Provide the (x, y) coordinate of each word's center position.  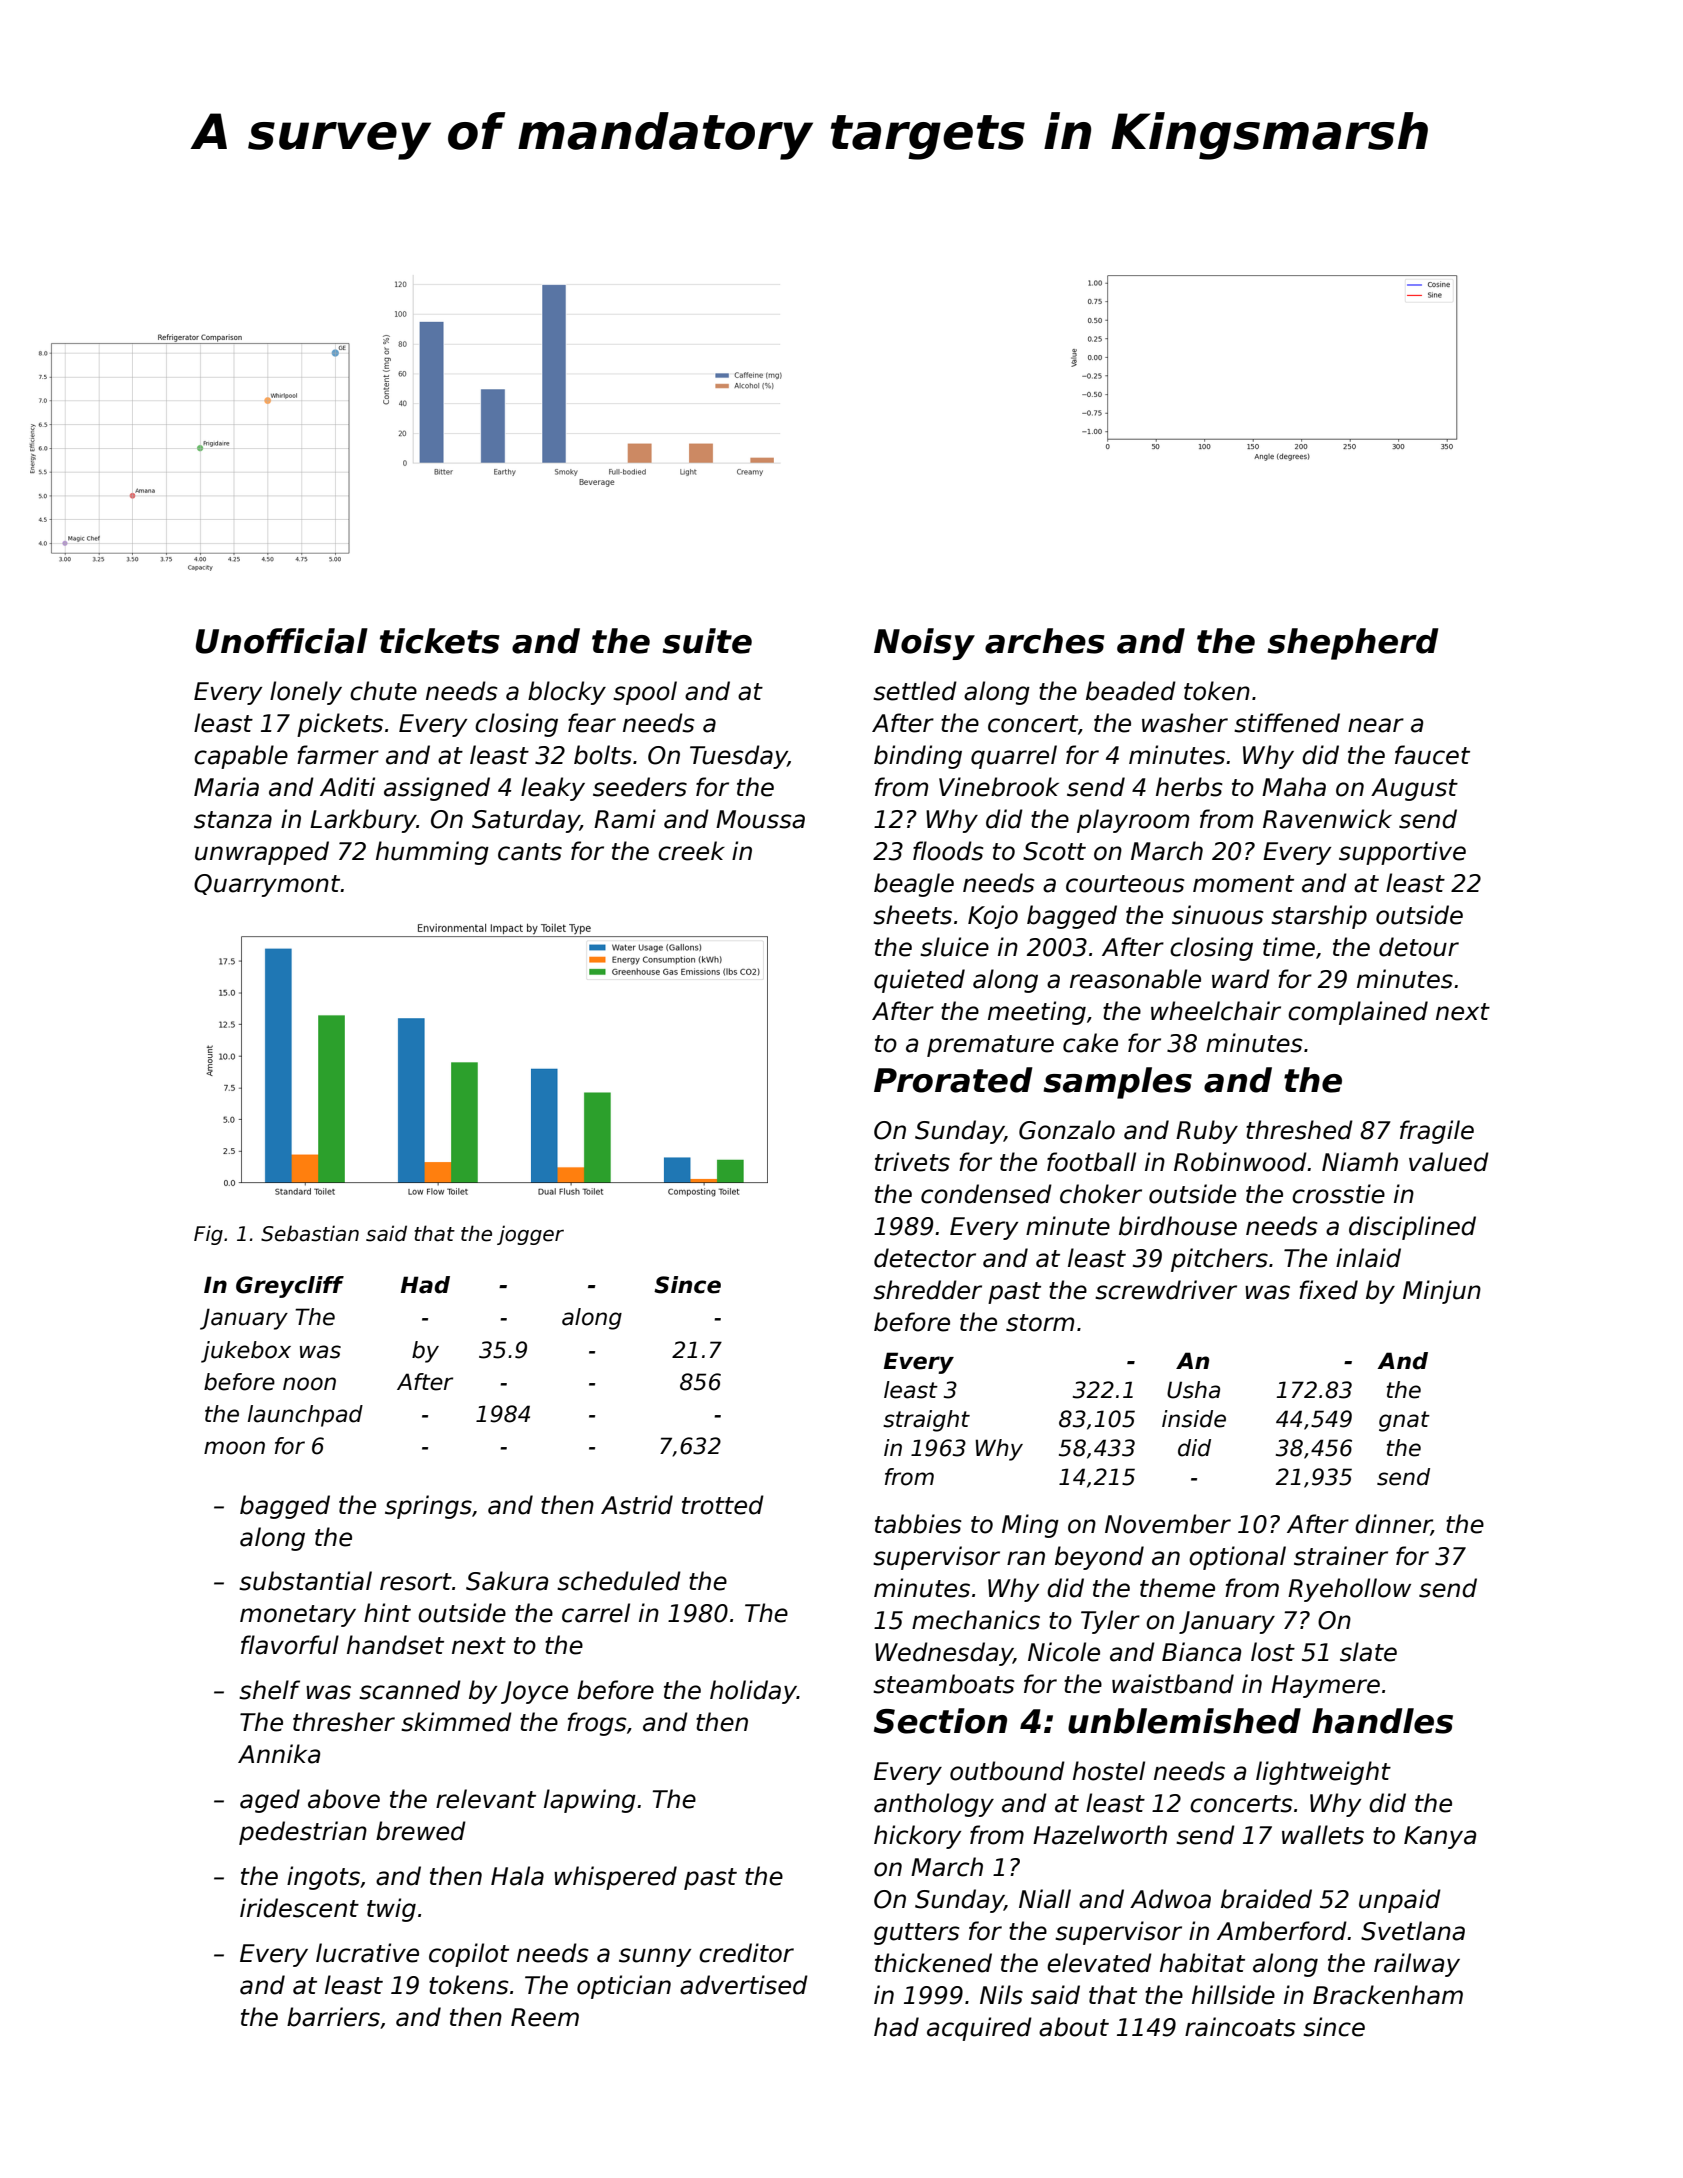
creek (691, 851)
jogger (530, 1235)
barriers (333, 2017)
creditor (746, 1953)
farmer (338, 755)
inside (1194, 1419)
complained (1358, 1013)
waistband (1173, 1684)
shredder (927, 1290)
